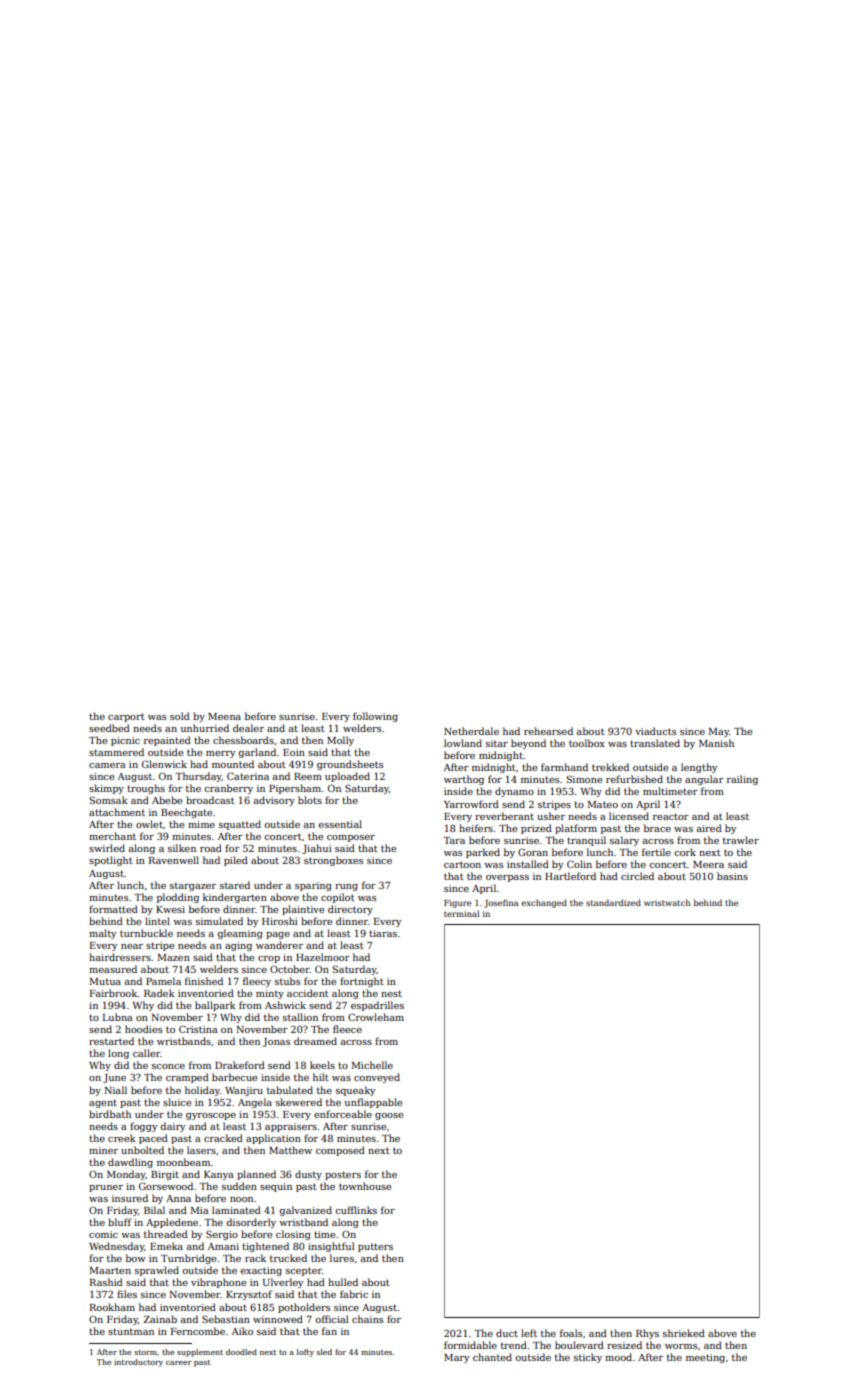 The width and height of the screenshot is (849, 1400). What do you see at coordinates (684, 1333) in the screenshot?
I see `shrieked` at bounding box center [684, 1333].
